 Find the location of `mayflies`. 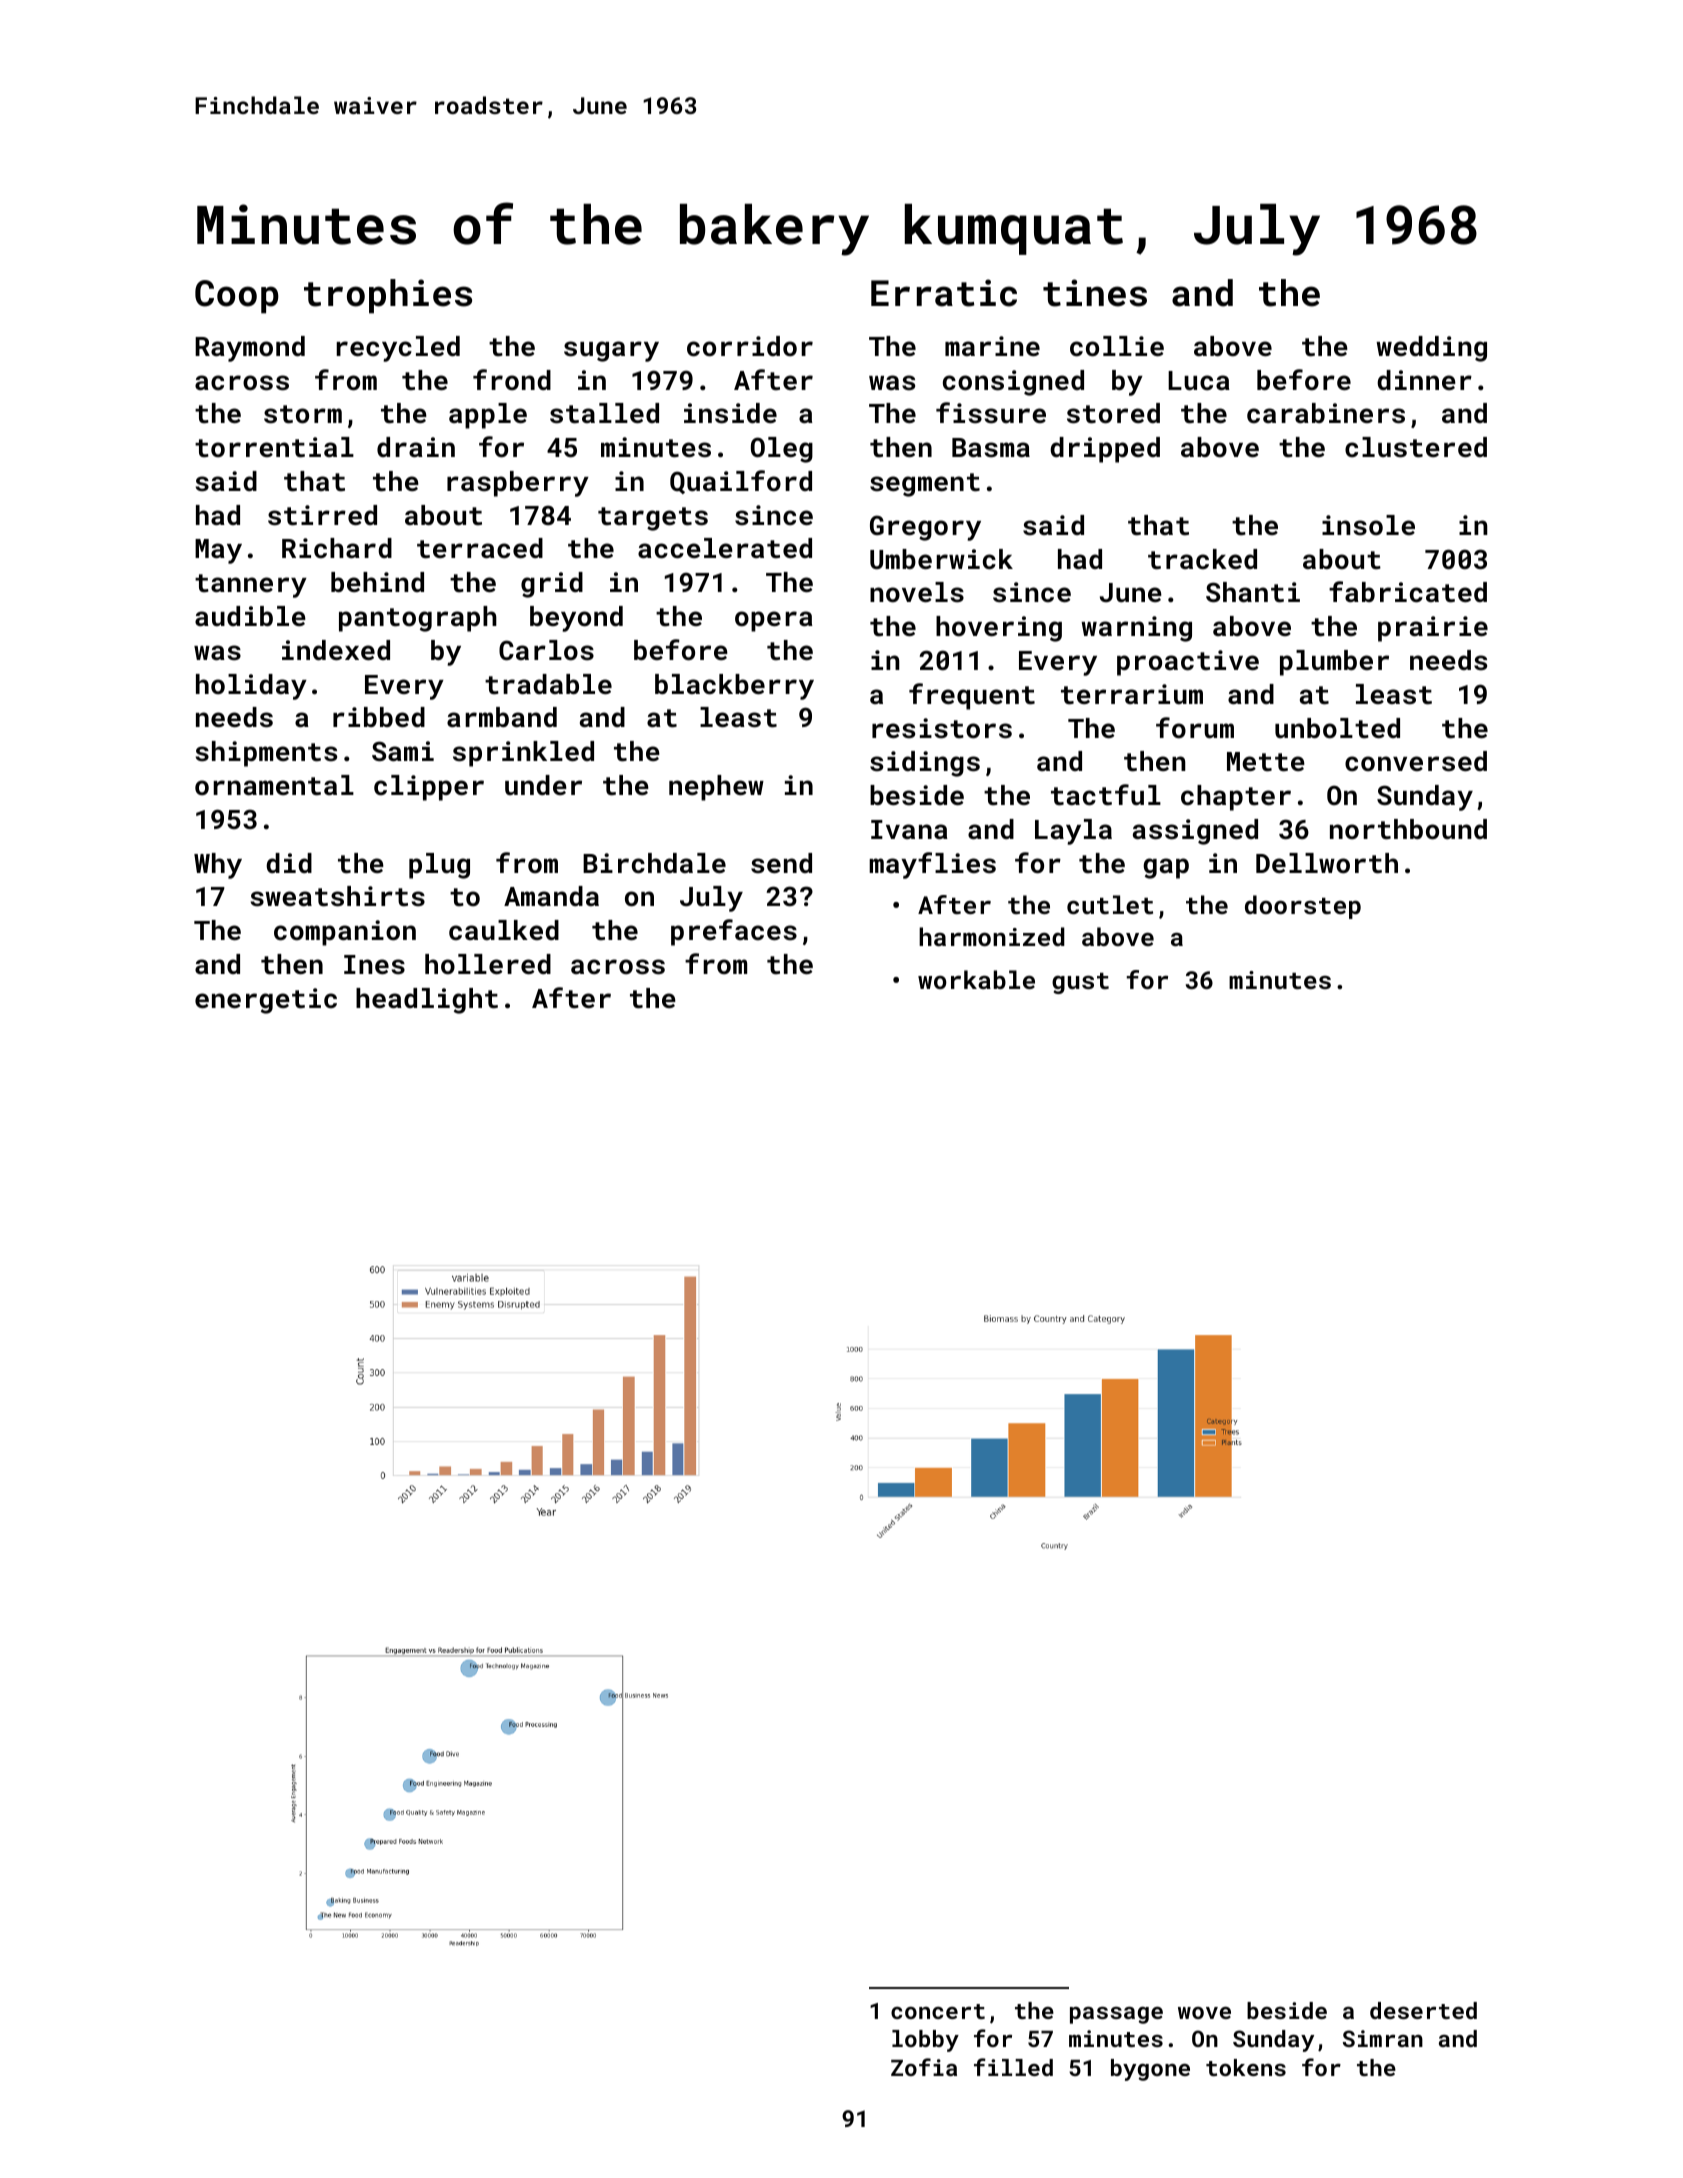

mayflies is located at coordinates (932, 865).
